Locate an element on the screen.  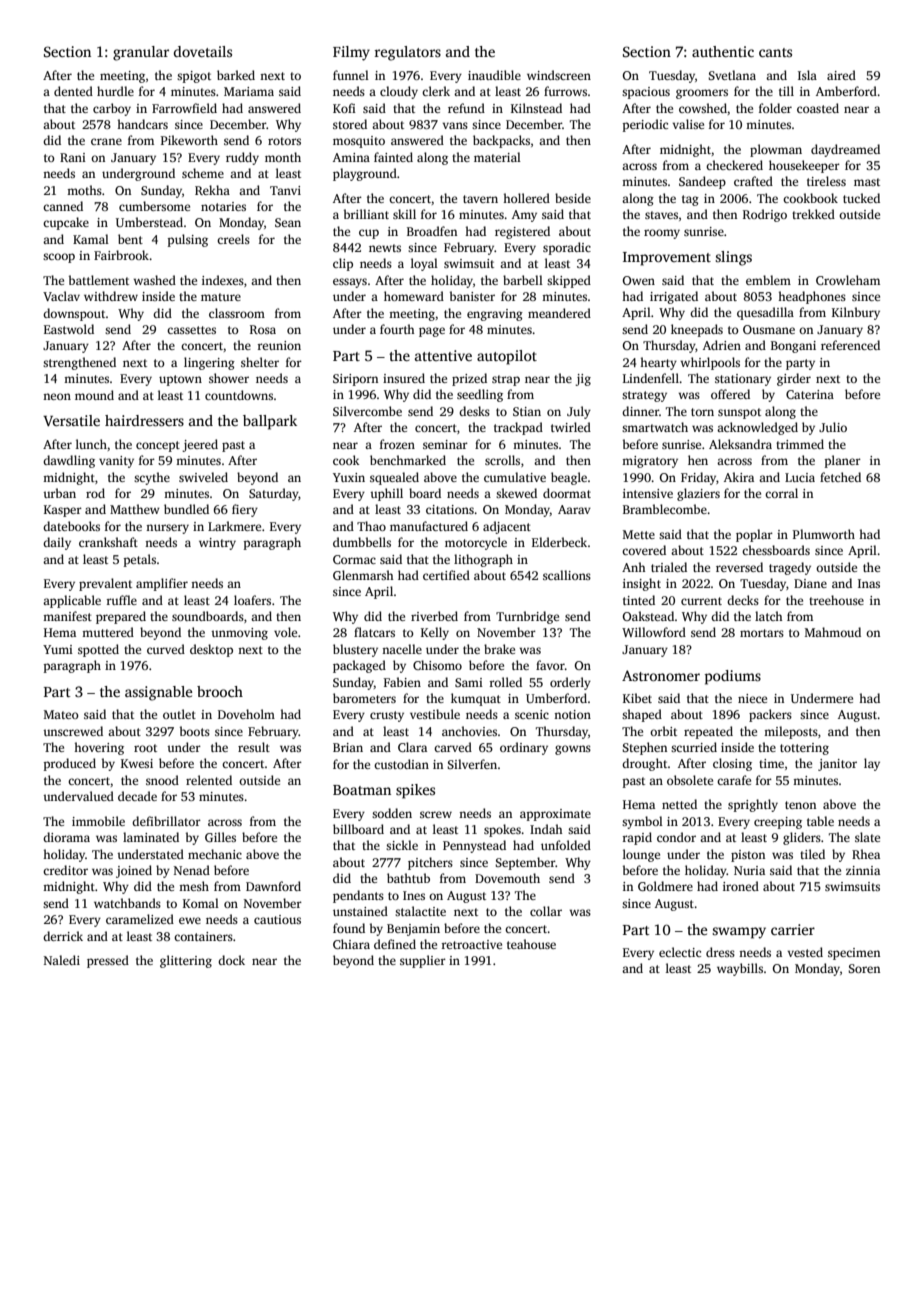
table is located at coordinates (820, 821).
